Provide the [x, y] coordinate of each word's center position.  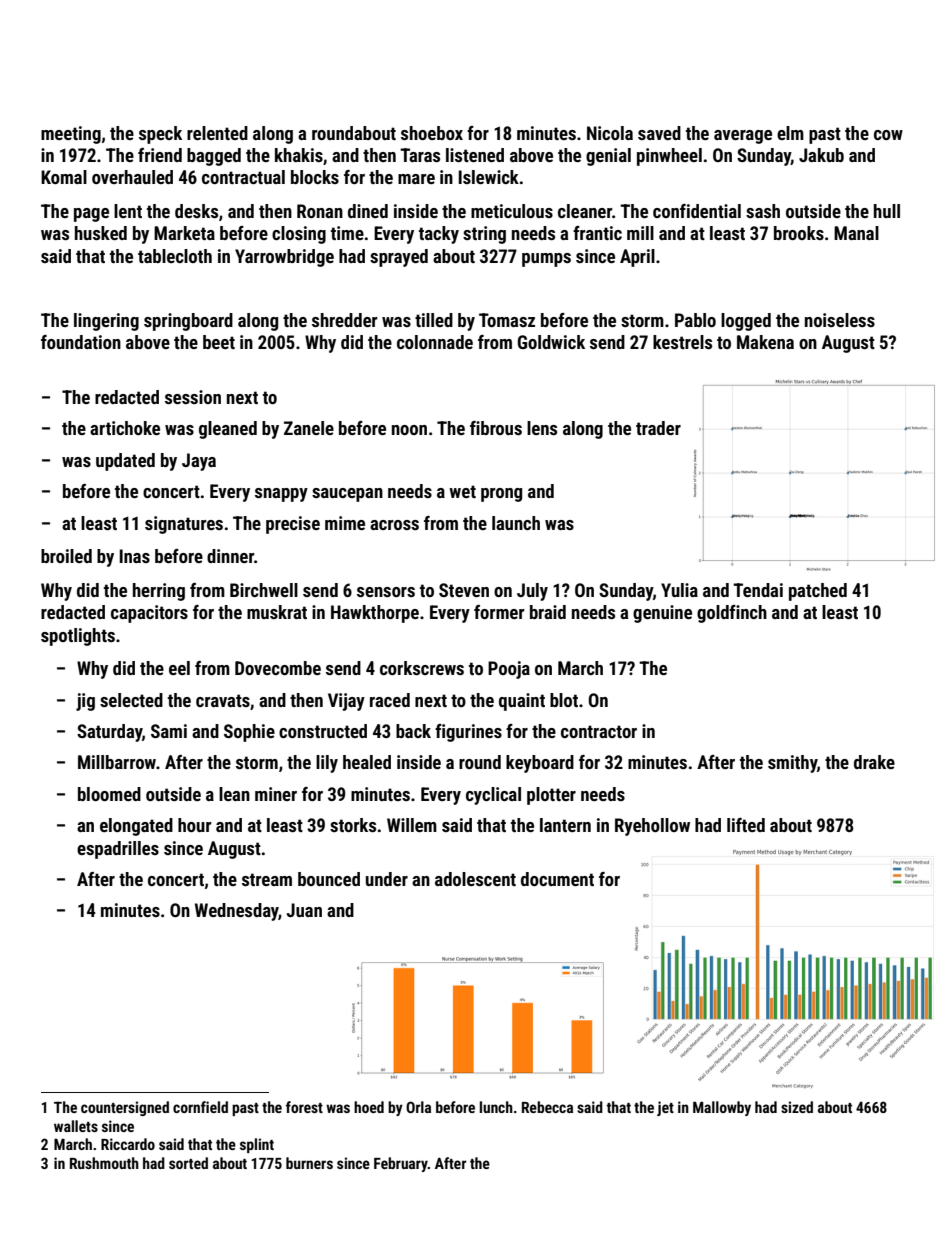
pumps [546, 260]
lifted [746, 825]
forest [304, 1107]
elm [790, 133]
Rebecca [547, 1107]
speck [160, 135]
